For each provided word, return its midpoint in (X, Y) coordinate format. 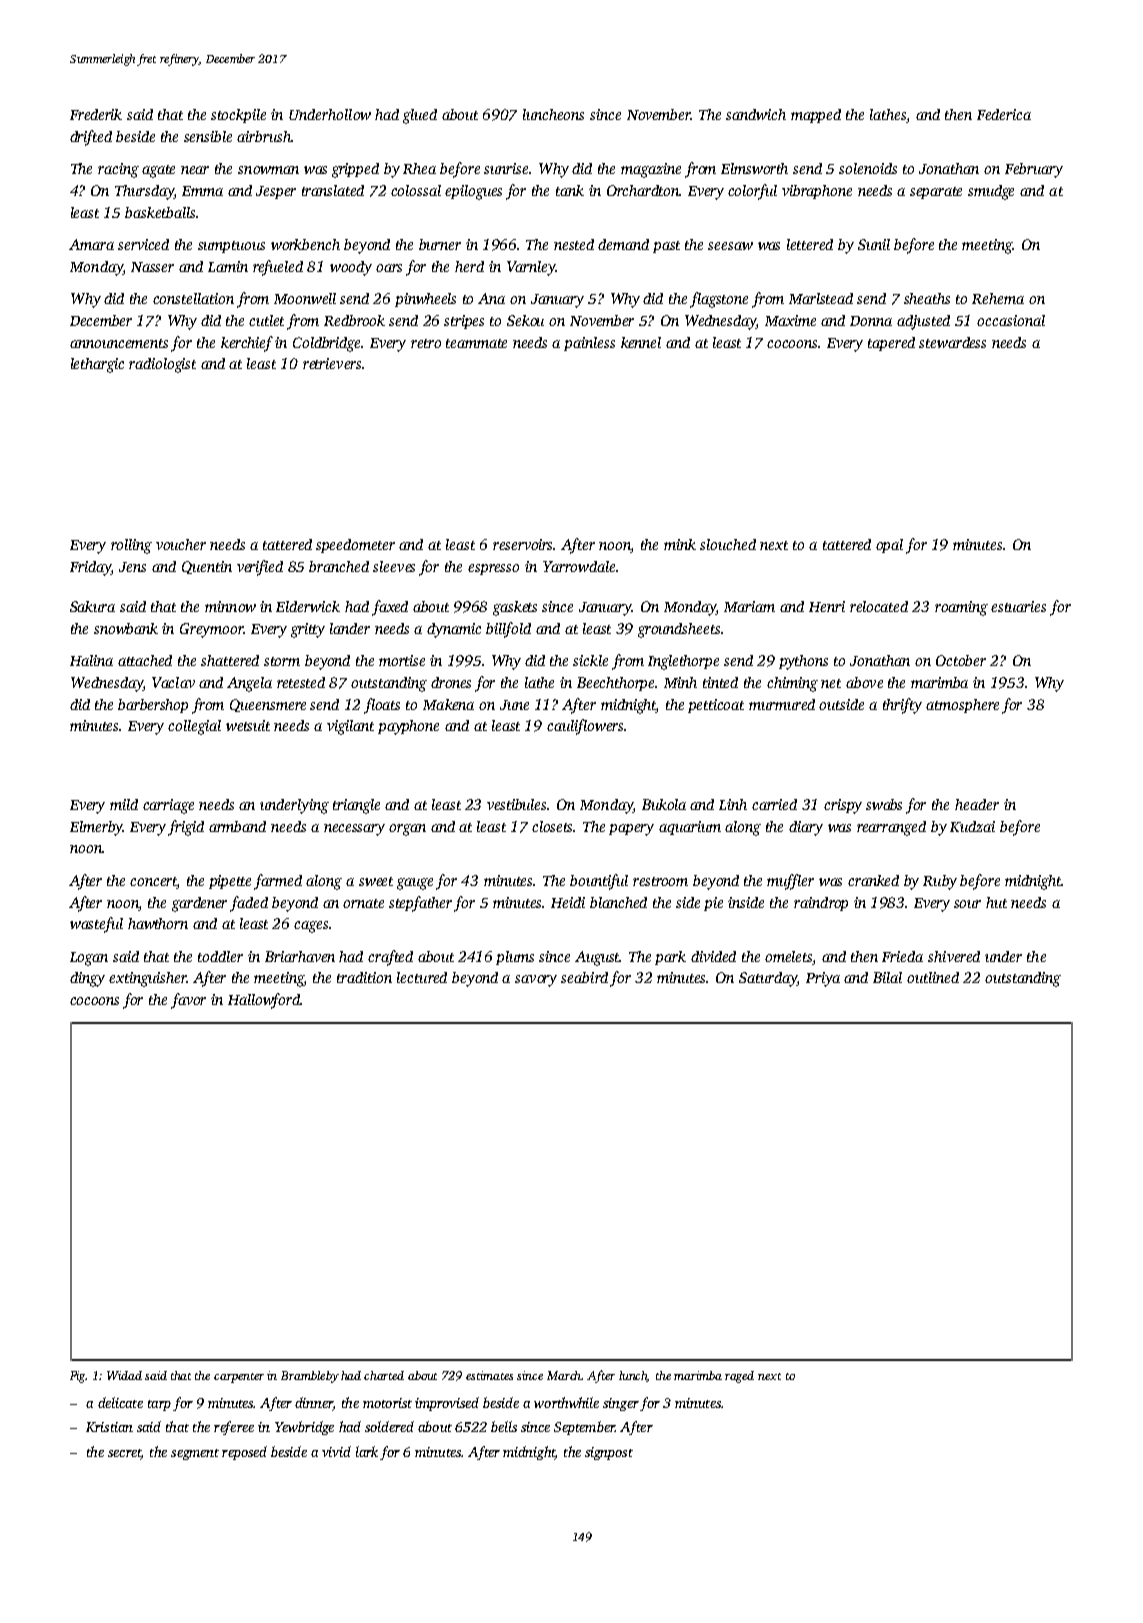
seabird (584, 977)
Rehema (998, 298)
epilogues (473, 192)
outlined (933, 977)
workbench (305, 244)
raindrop (821, 904)
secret (124, 1454)
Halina (91, 660)
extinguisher (148, 979)
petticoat (716, 706)
